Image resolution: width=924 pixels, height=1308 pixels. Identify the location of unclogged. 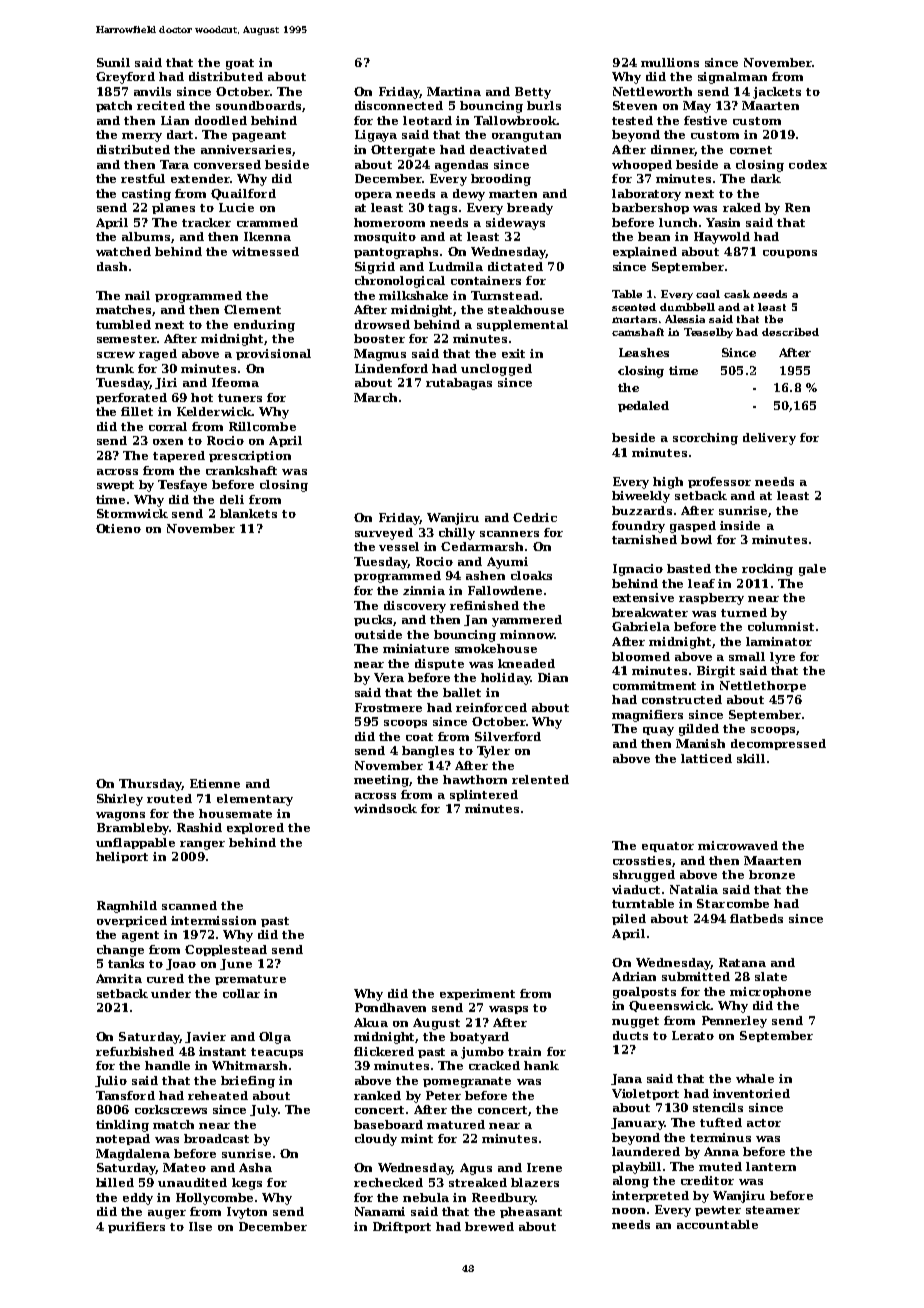
(496, 370).
